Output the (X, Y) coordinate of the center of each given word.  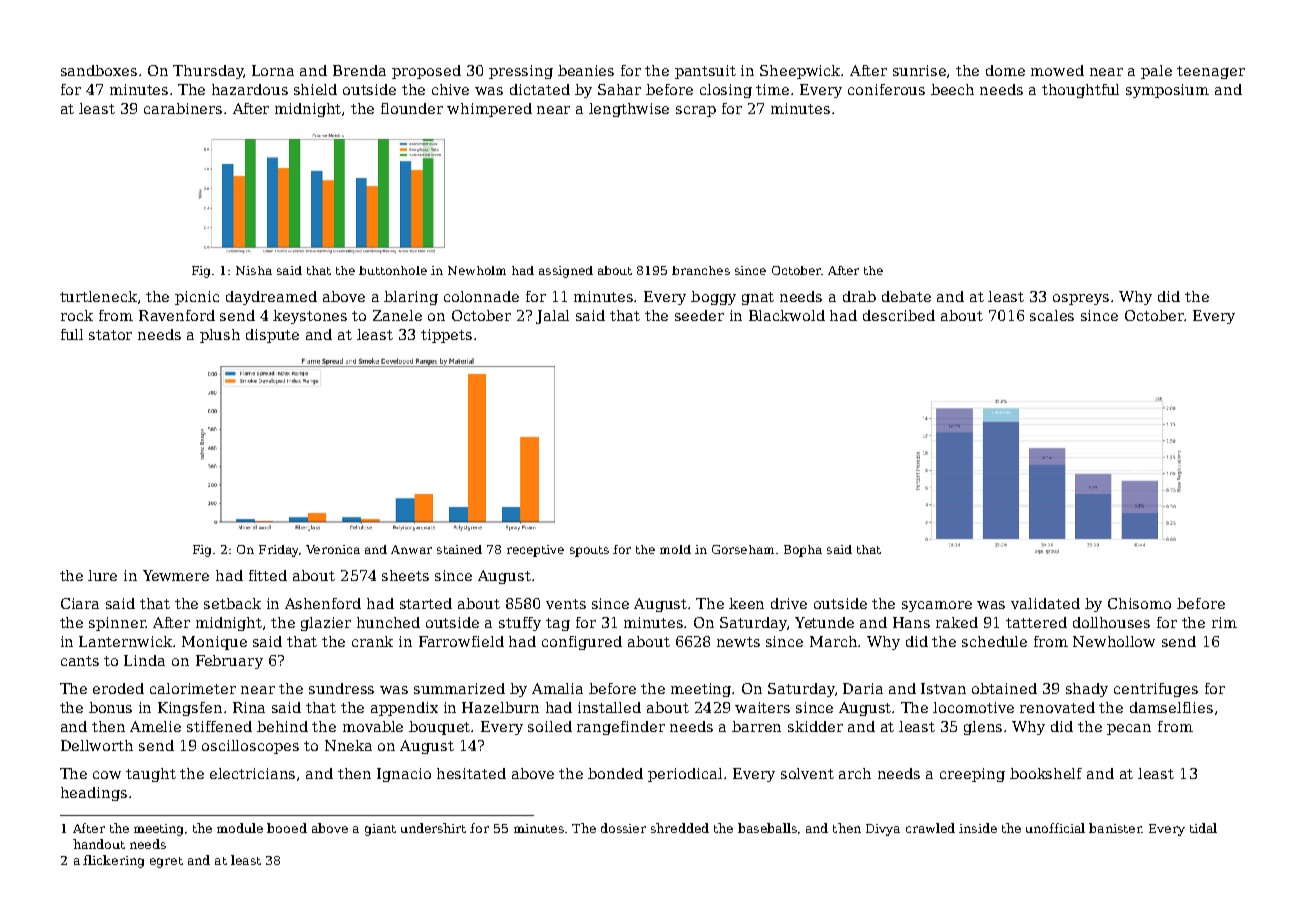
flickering (113, 861)
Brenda (359, 70)
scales (1052, 315)
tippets (446, 336)
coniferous (886, 89)
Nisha (254, 270)
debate (906, 296)
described (899, 315)
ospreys (1081, 299)
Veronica (333, 549)
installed (609, 707)
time (772, 89)
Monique (214, 643)
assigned (566, 272)
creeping (972, 775)
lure (102, 575)
